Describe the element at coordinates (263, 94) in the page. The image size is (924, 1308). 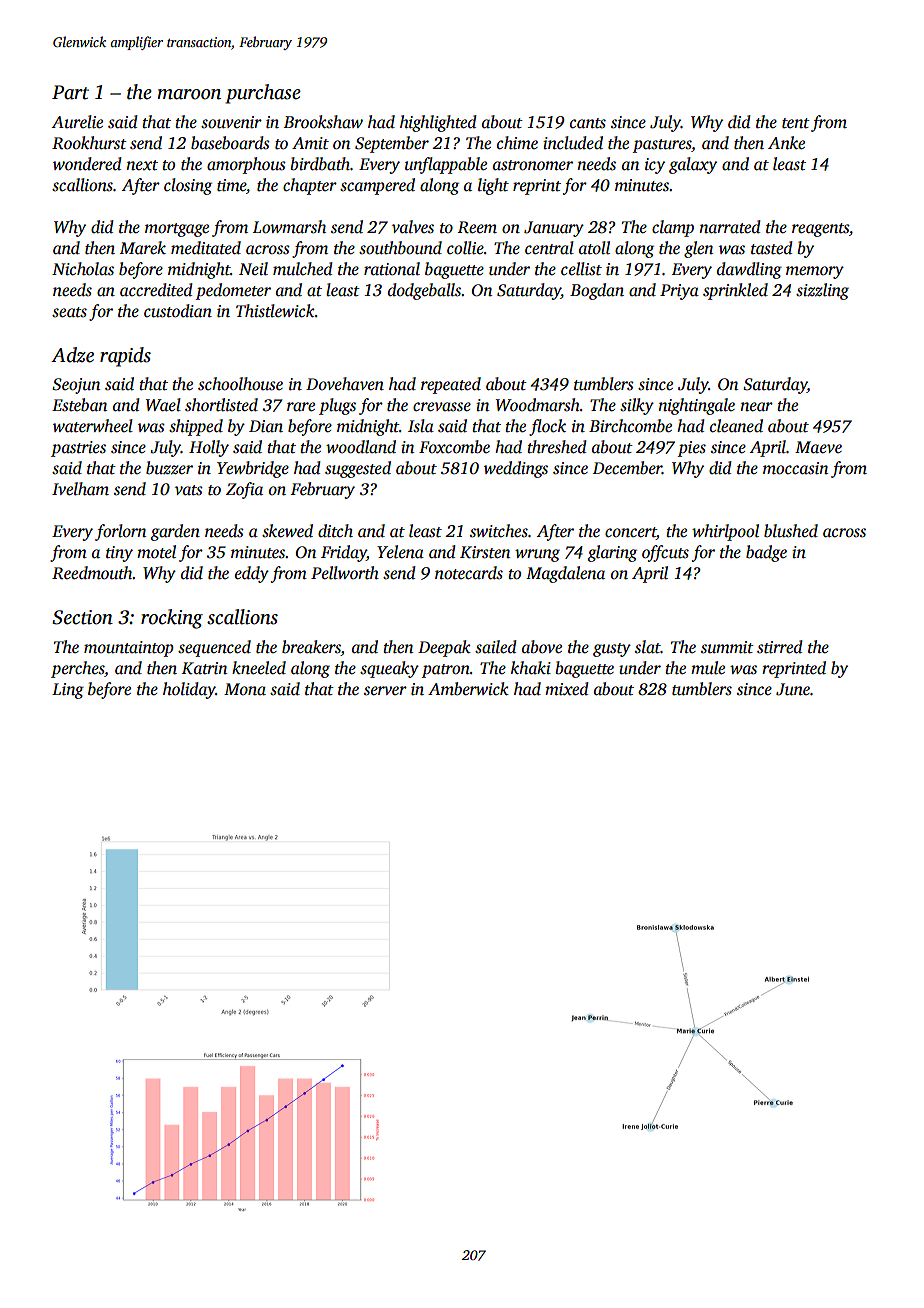
I see `purchase` at that location.
